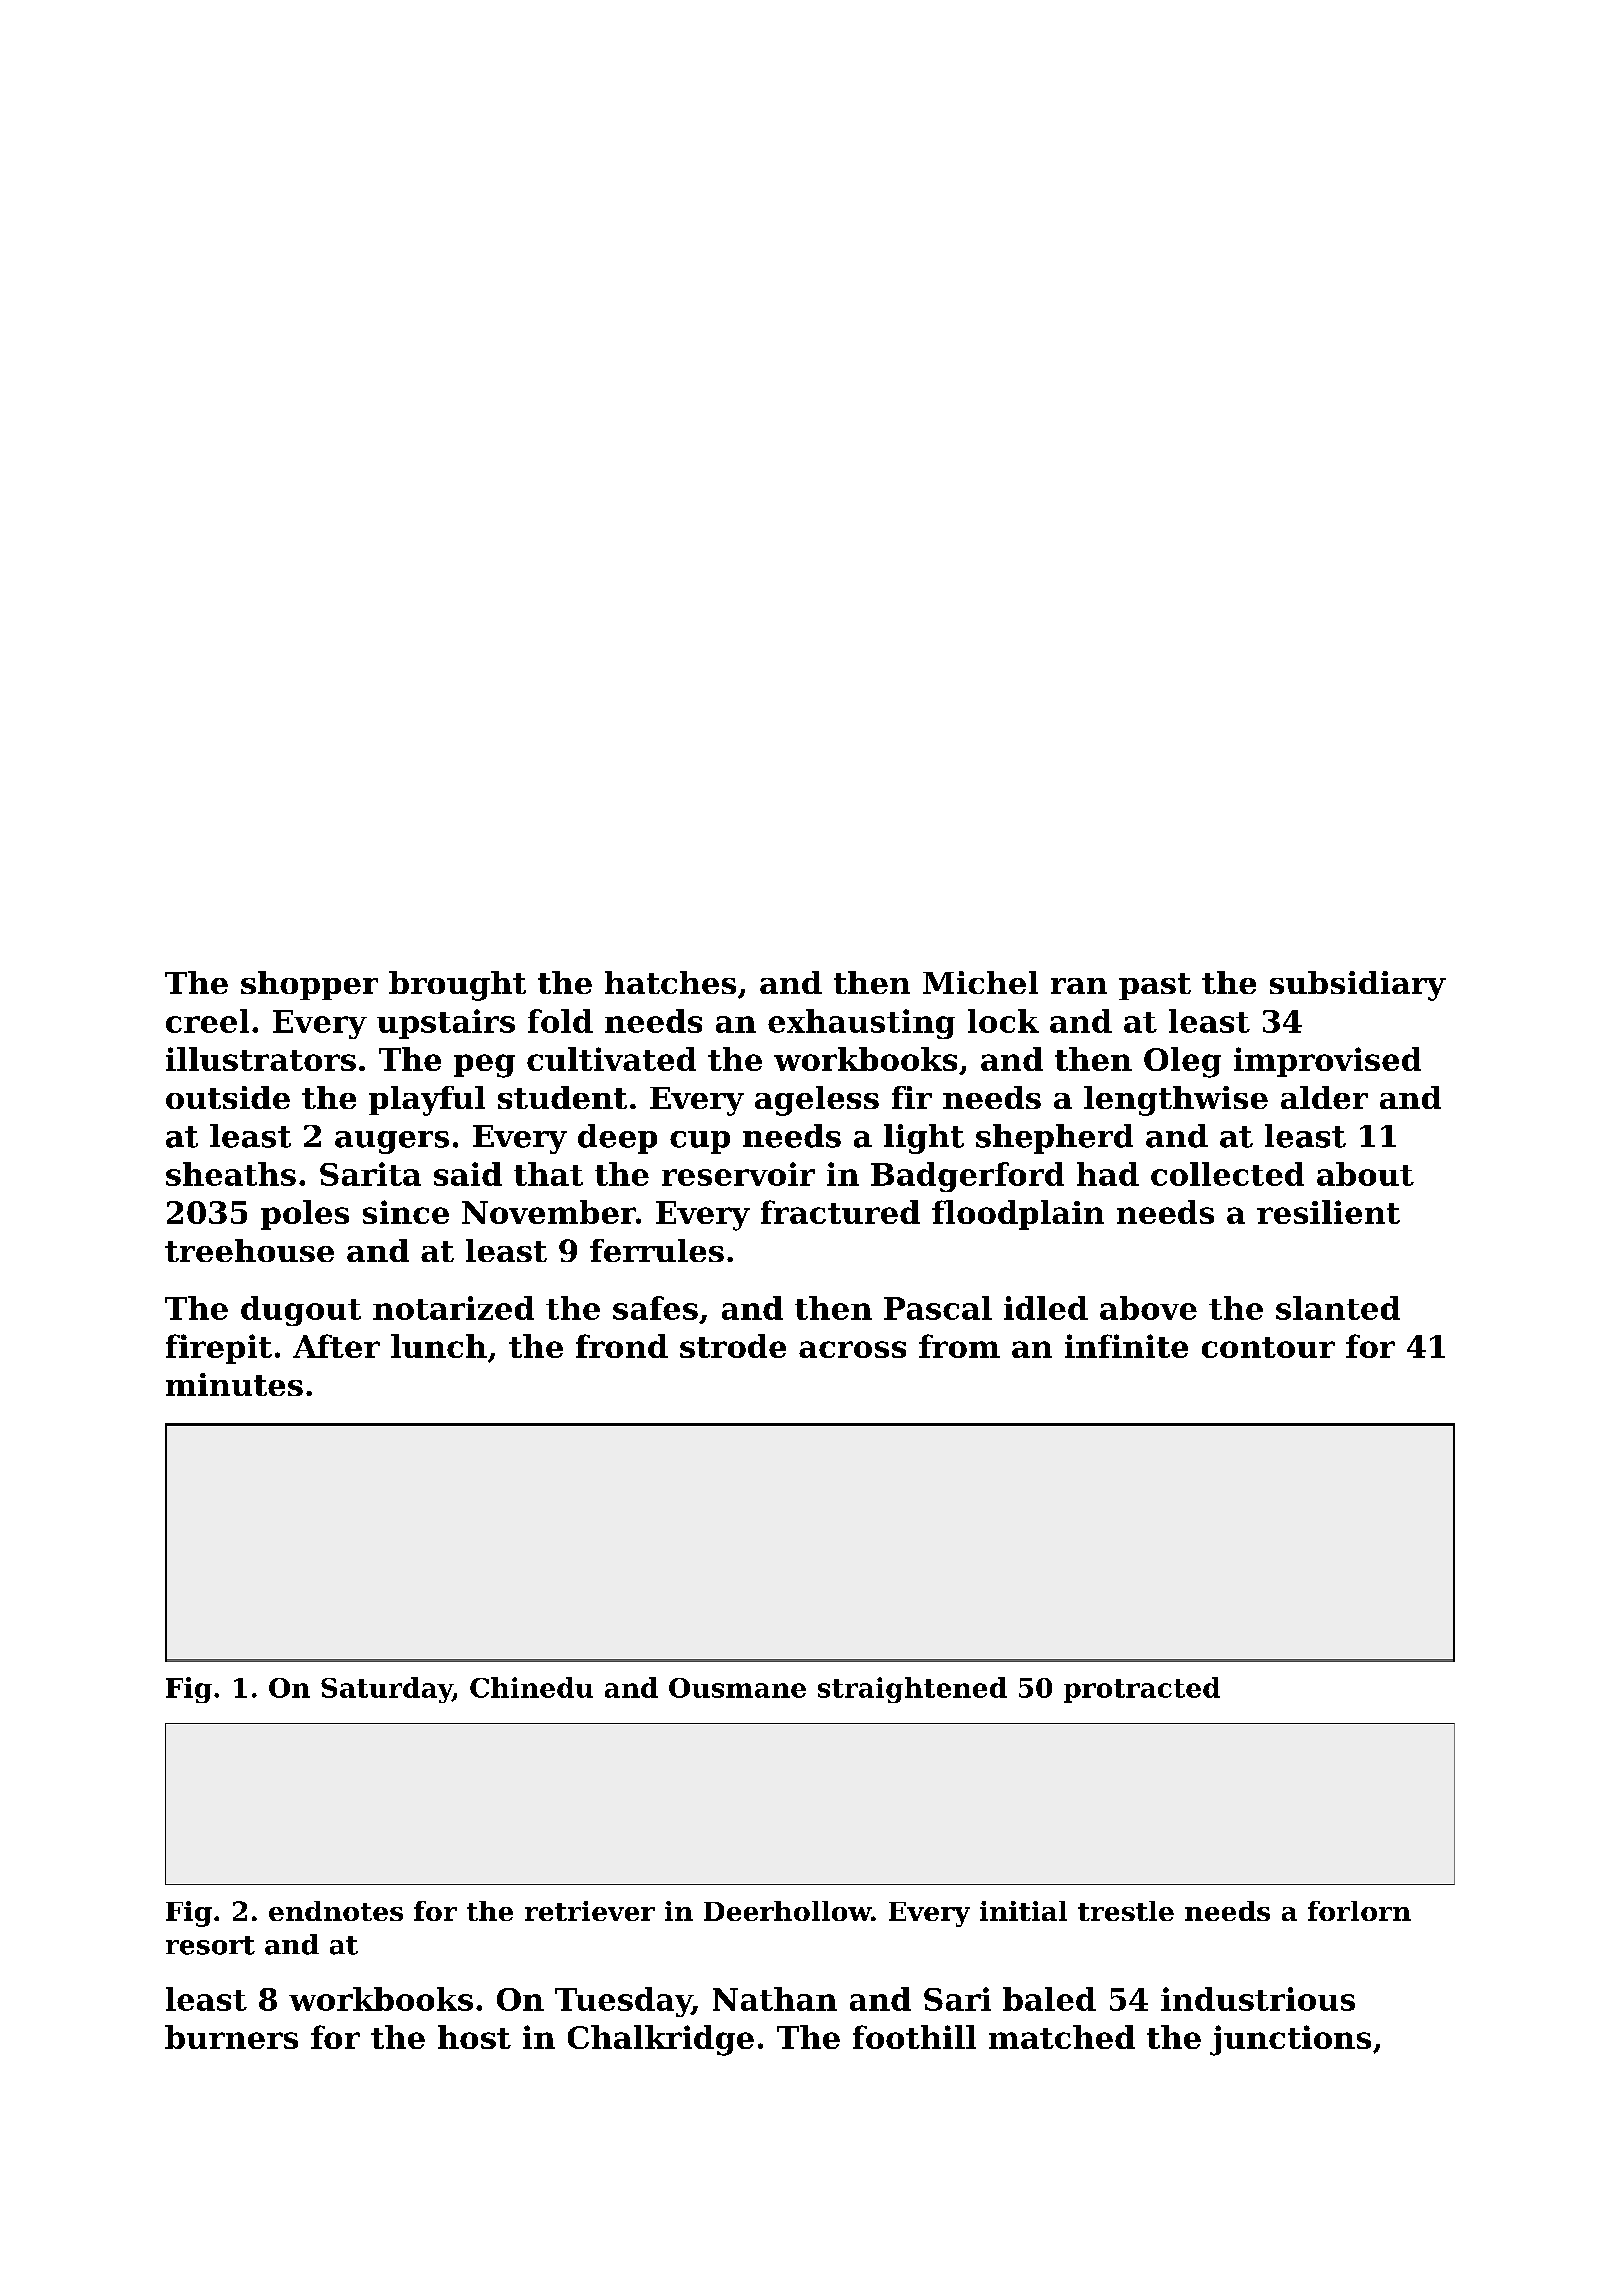 The image size is (1620, 2292). Describe the element at coordinates (1023, 1911) in the screenshot. I see `initial` at that location.
